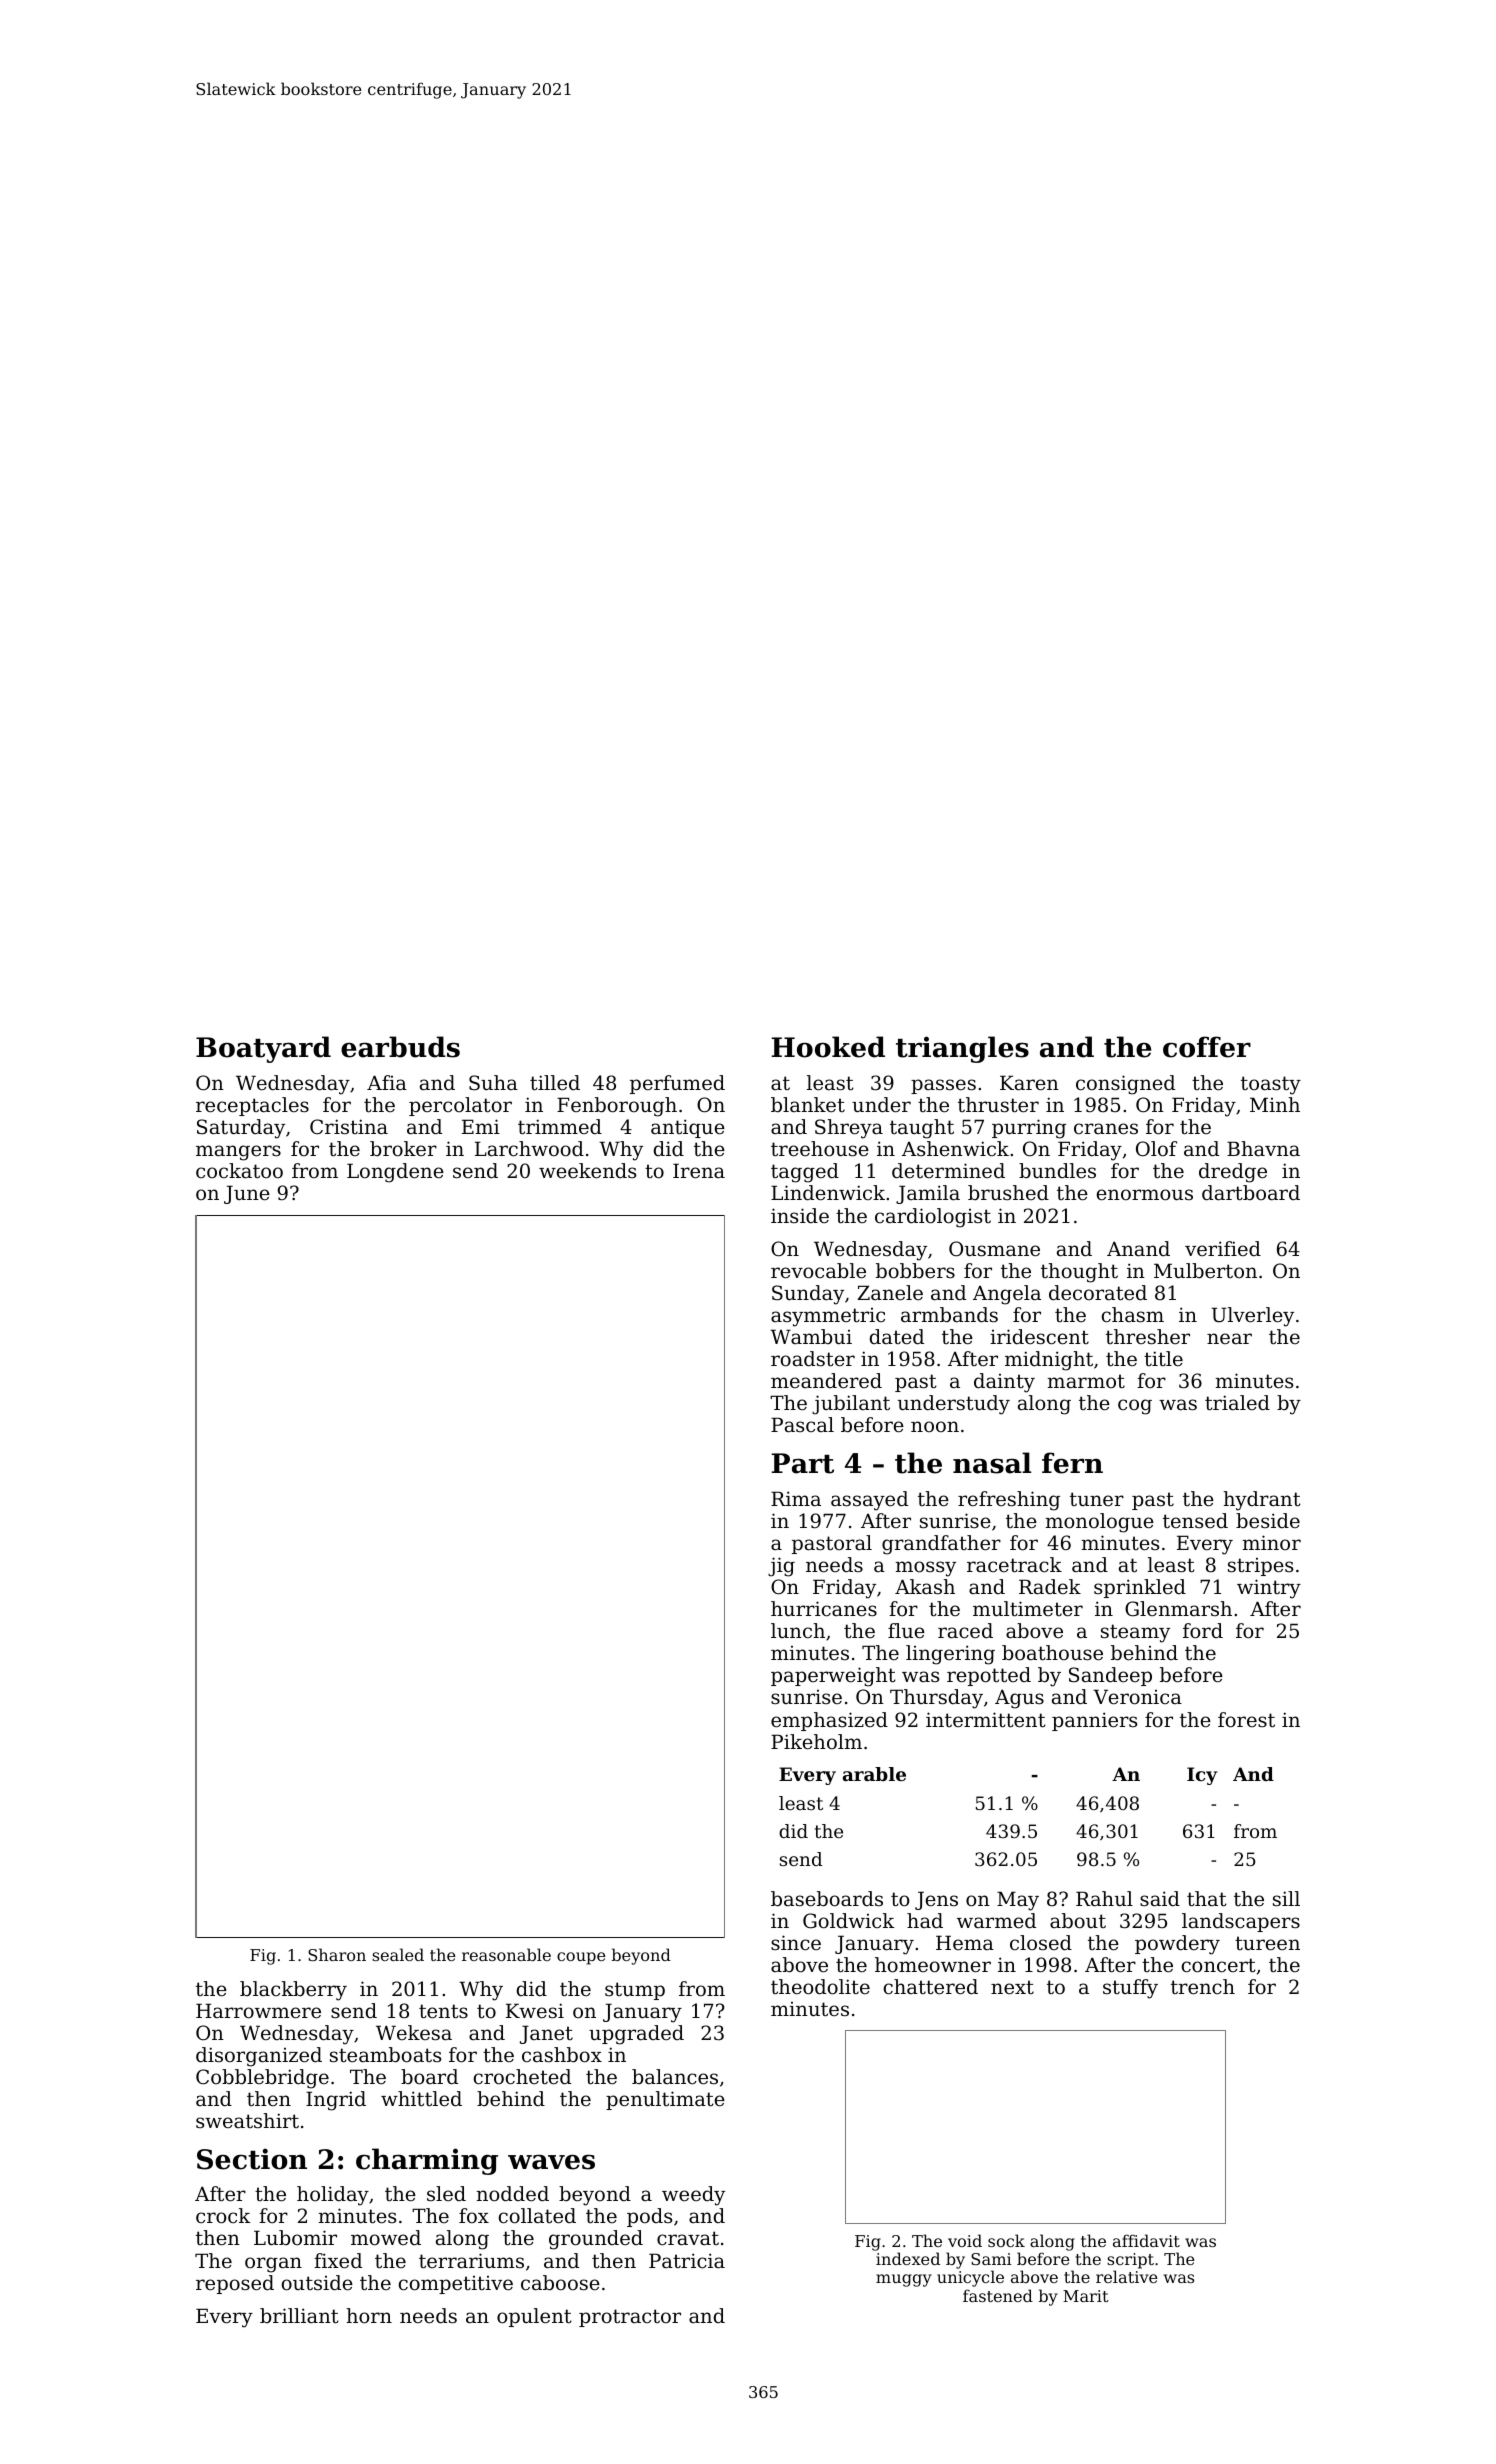  Describe the element at coordinates (1207, 1047) in the document. I see `coffer` at that location.
